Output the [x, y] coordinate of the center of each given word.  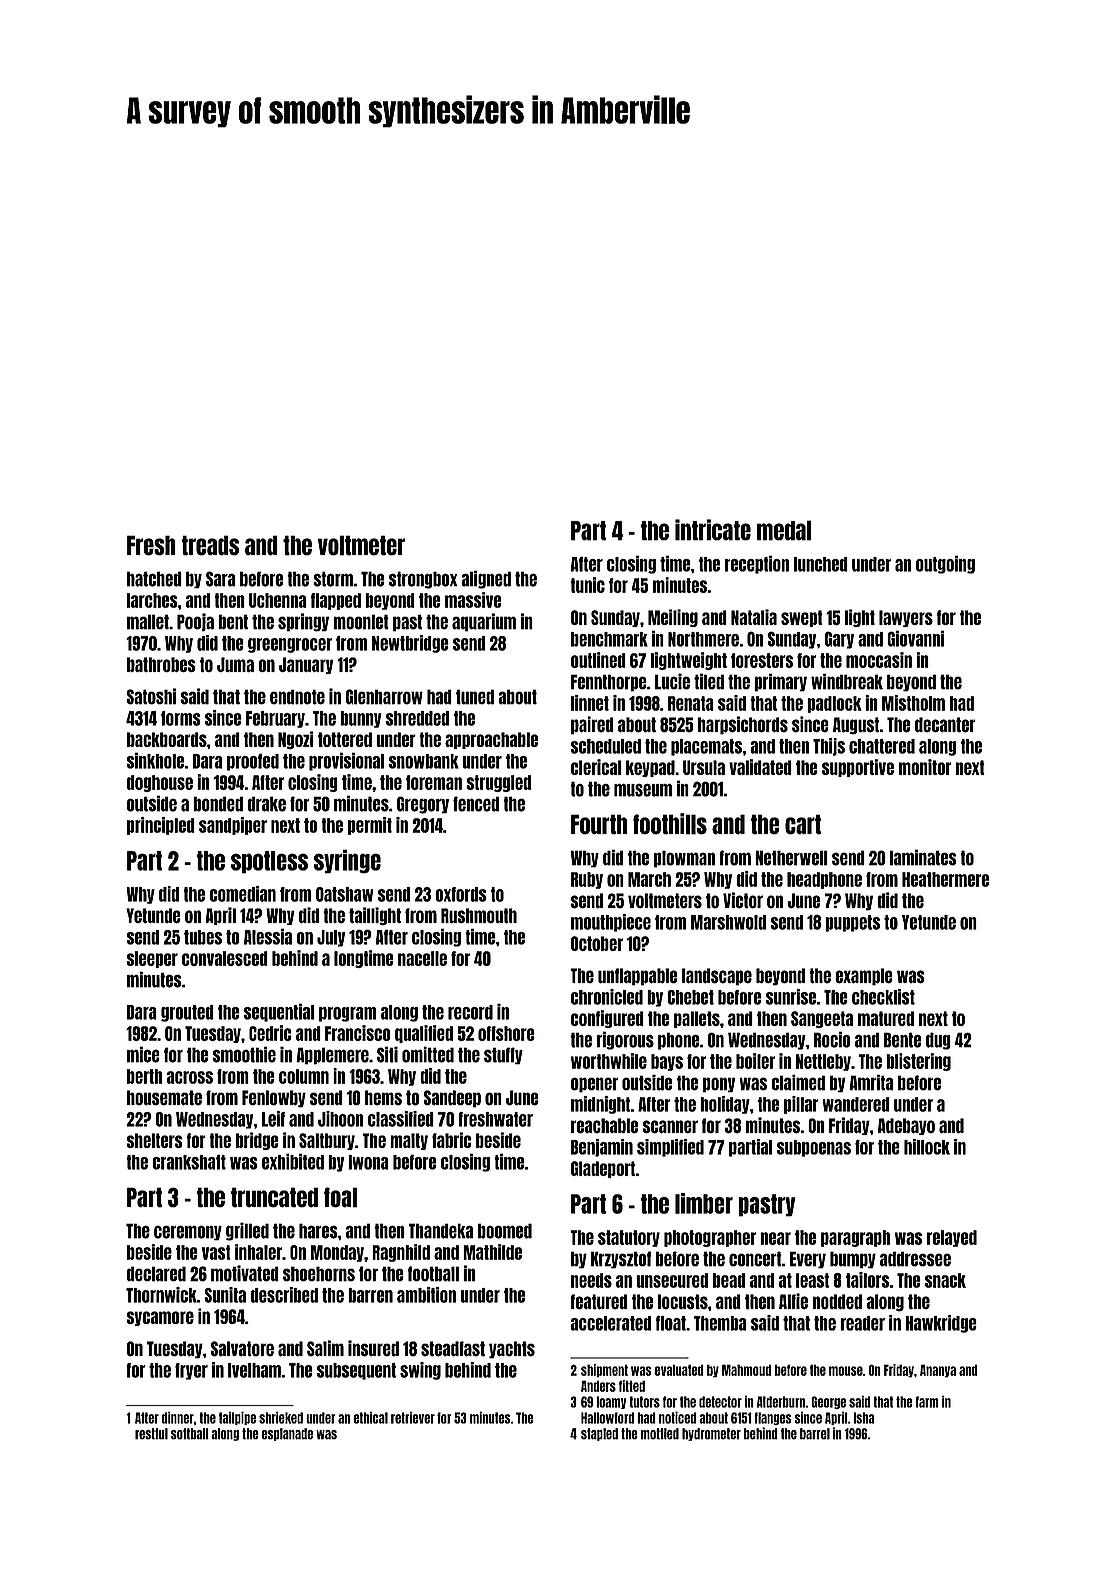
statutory [629, 1238]
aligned [486, 579]
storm [333, 579]
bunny [361, 719]
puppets [852, 923]
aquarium [484, 622]
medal [784, 530]
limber [704, 1203]
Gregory [423, 805]
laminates [923, 857]
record [470, 1012]
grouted [187, 1013]
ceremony [188, 1233]
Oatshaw [344, 894]
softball [190, 1434]
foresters [762, 660]
